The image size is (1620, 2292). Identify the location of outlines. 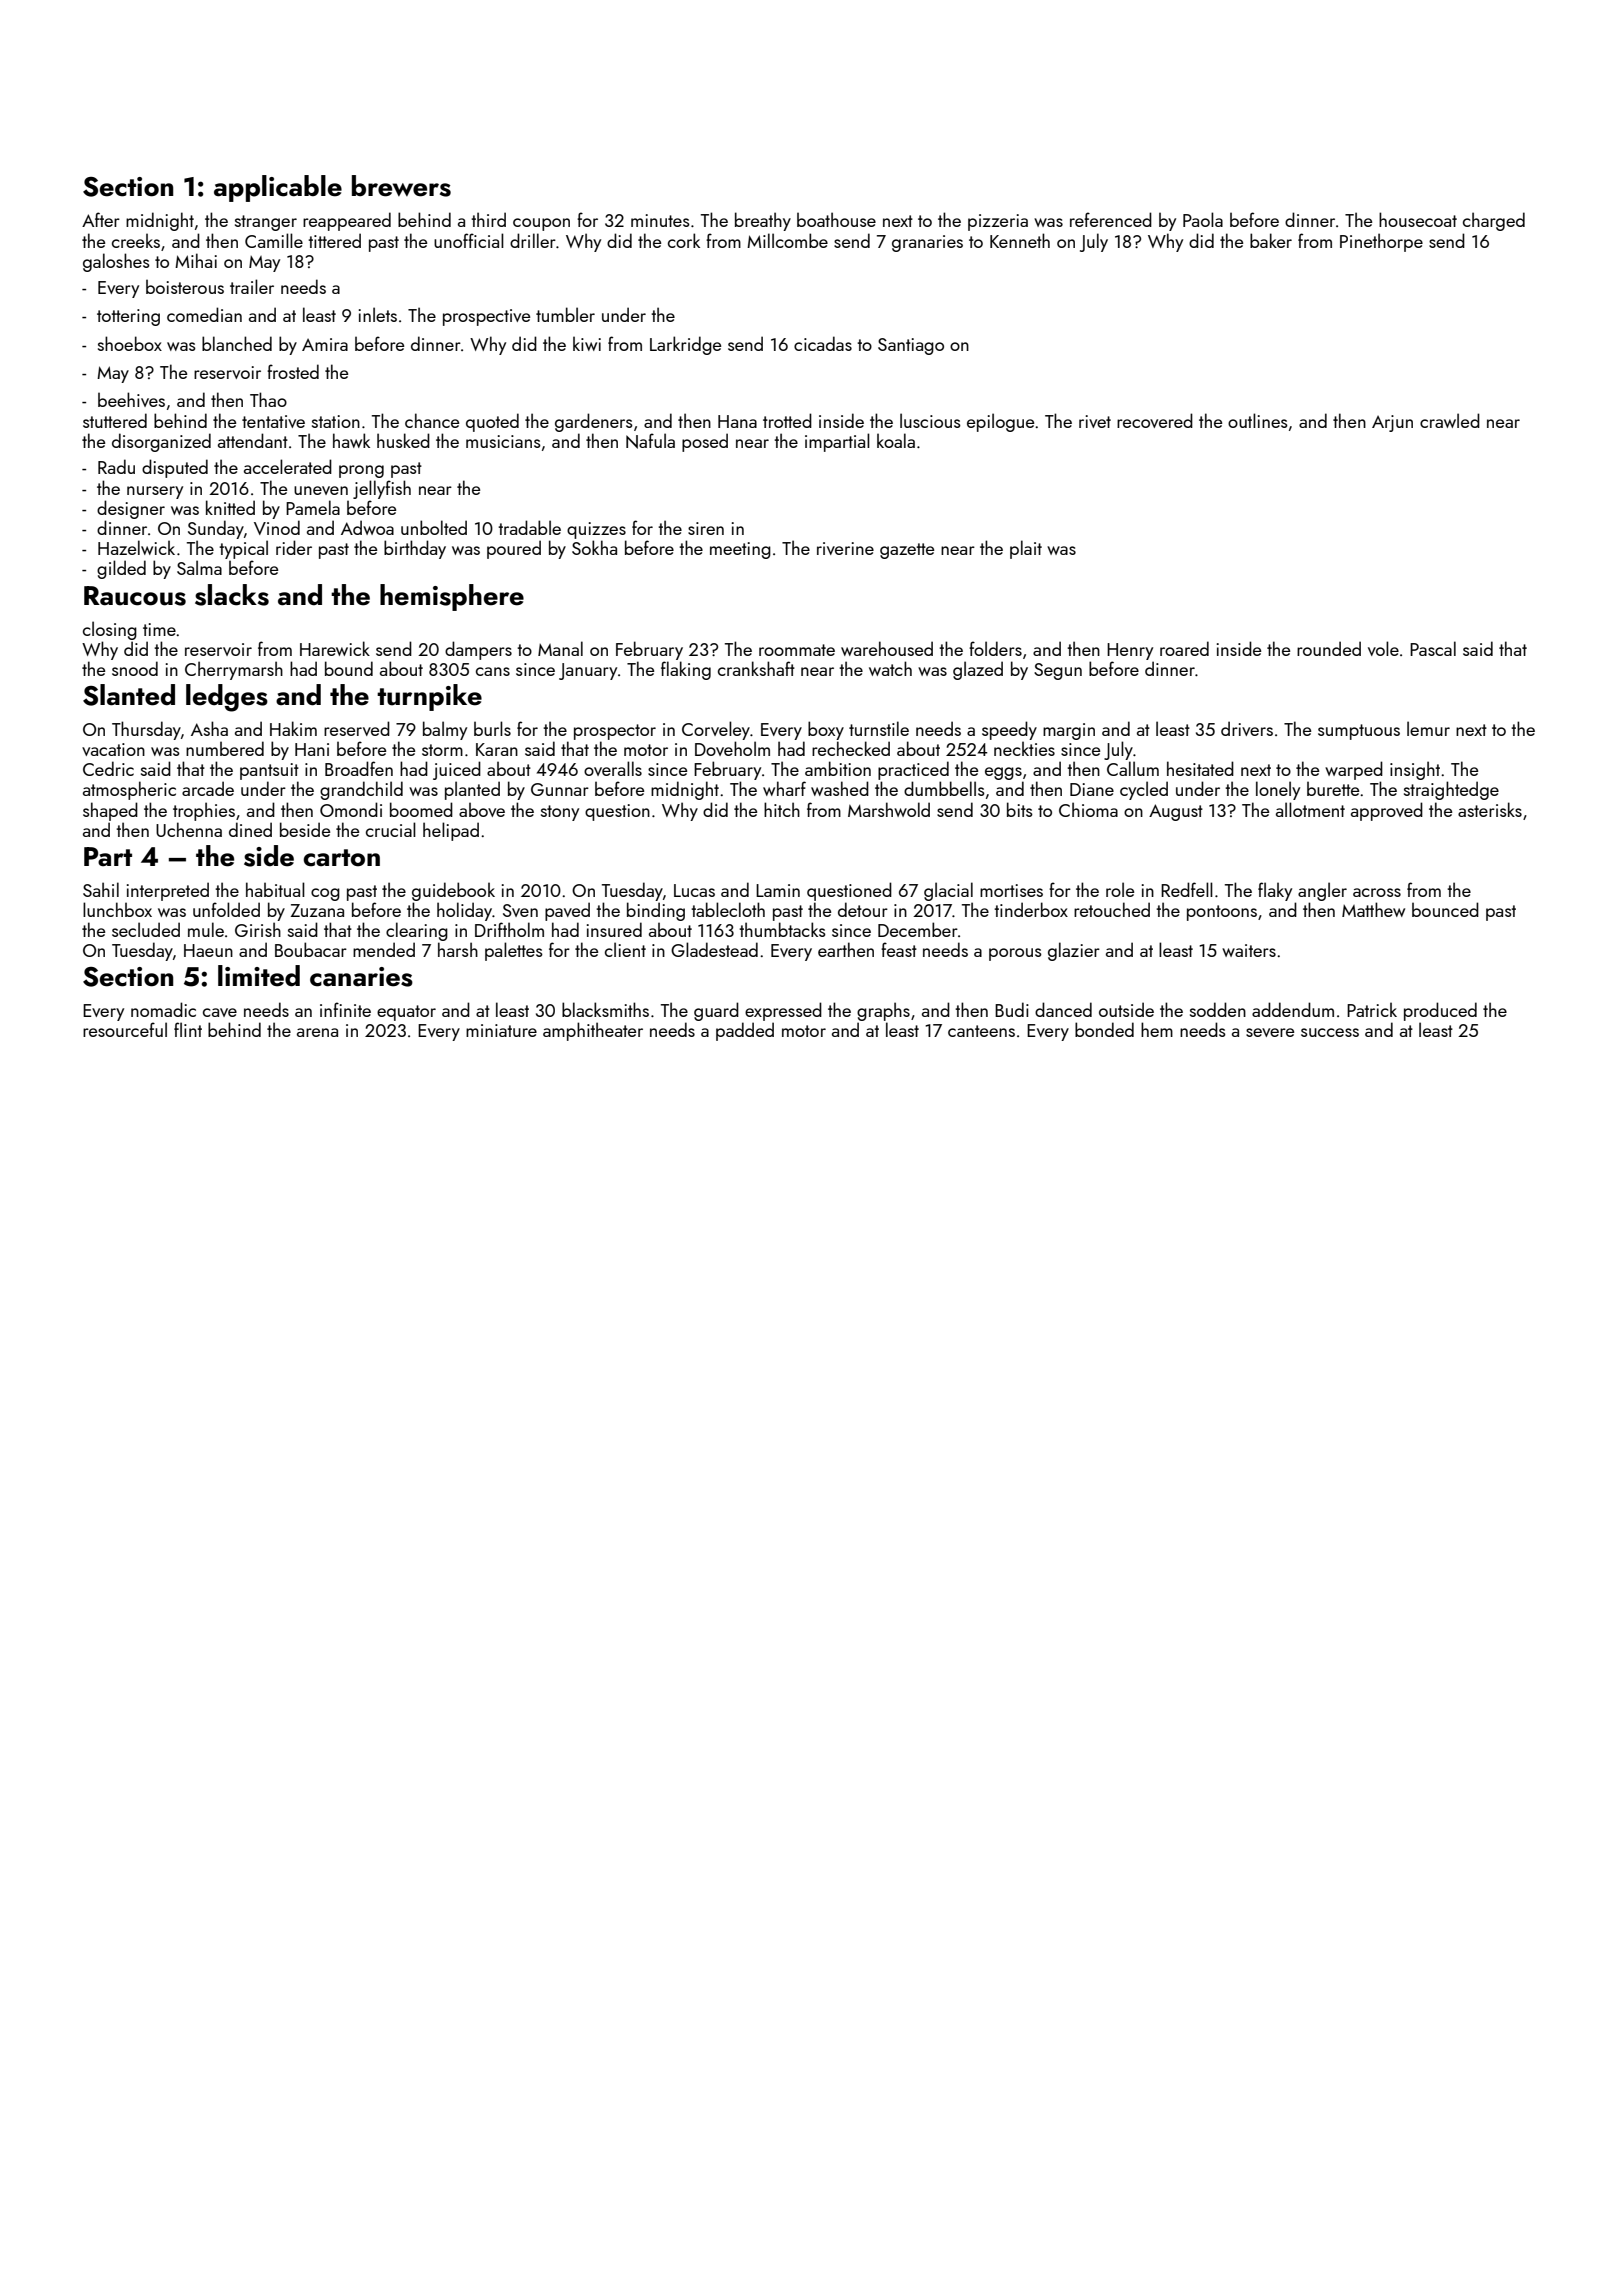
(1258, 420).
